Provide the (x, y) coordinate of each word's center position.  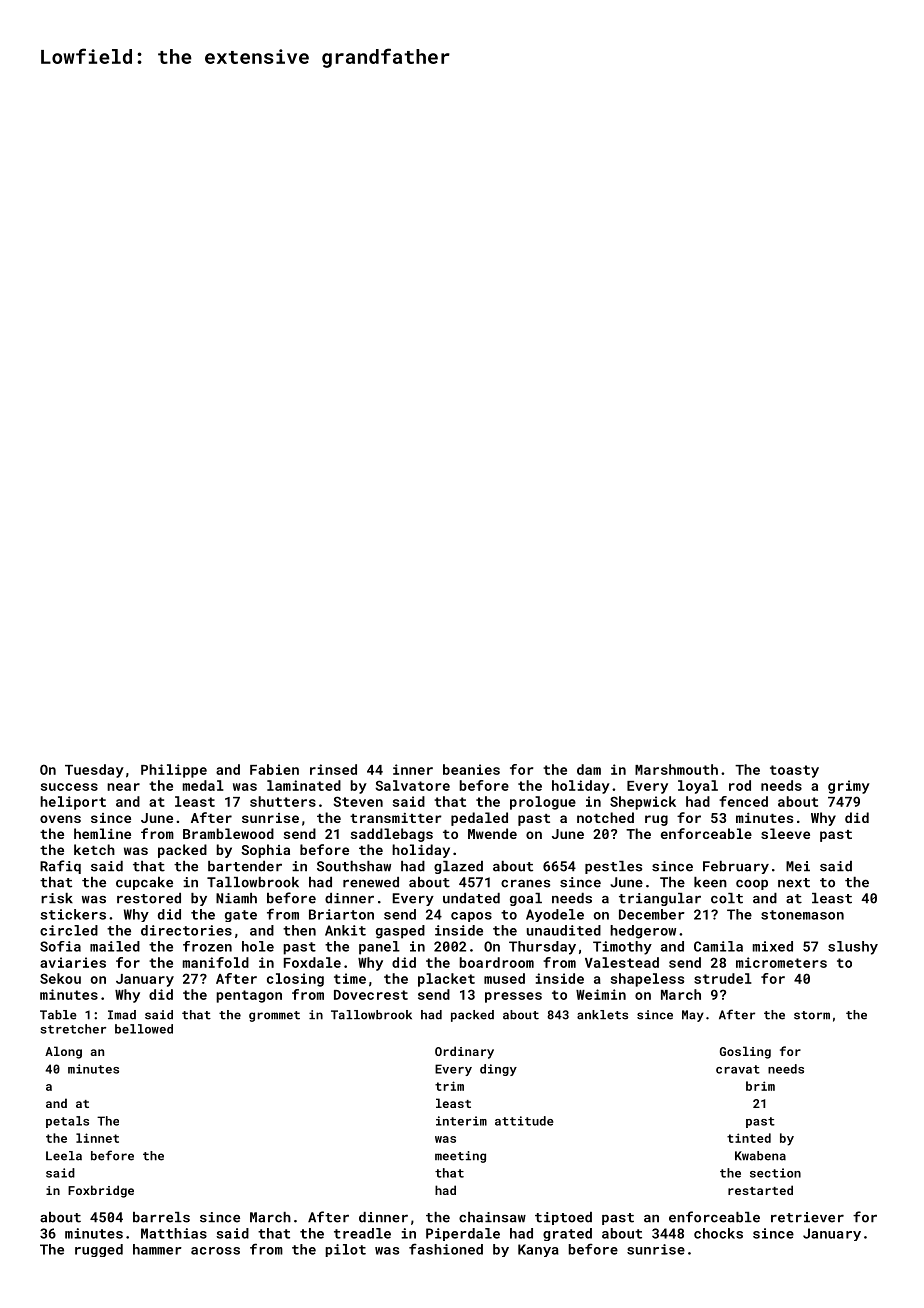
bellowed (144, 1029)
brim (760, 1086)
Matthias (174, 1233)
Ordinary (464, 1052)
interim (461, 1121)
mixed (773, 946)
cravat (738, 1069)
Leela (64, 1156)
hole (258, 946)
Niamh (236, 898)
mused (504, 978)
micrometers (781, 962)
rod (740, 785)
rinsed (333, 769)
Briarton (341, 914)
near (123, 787)
